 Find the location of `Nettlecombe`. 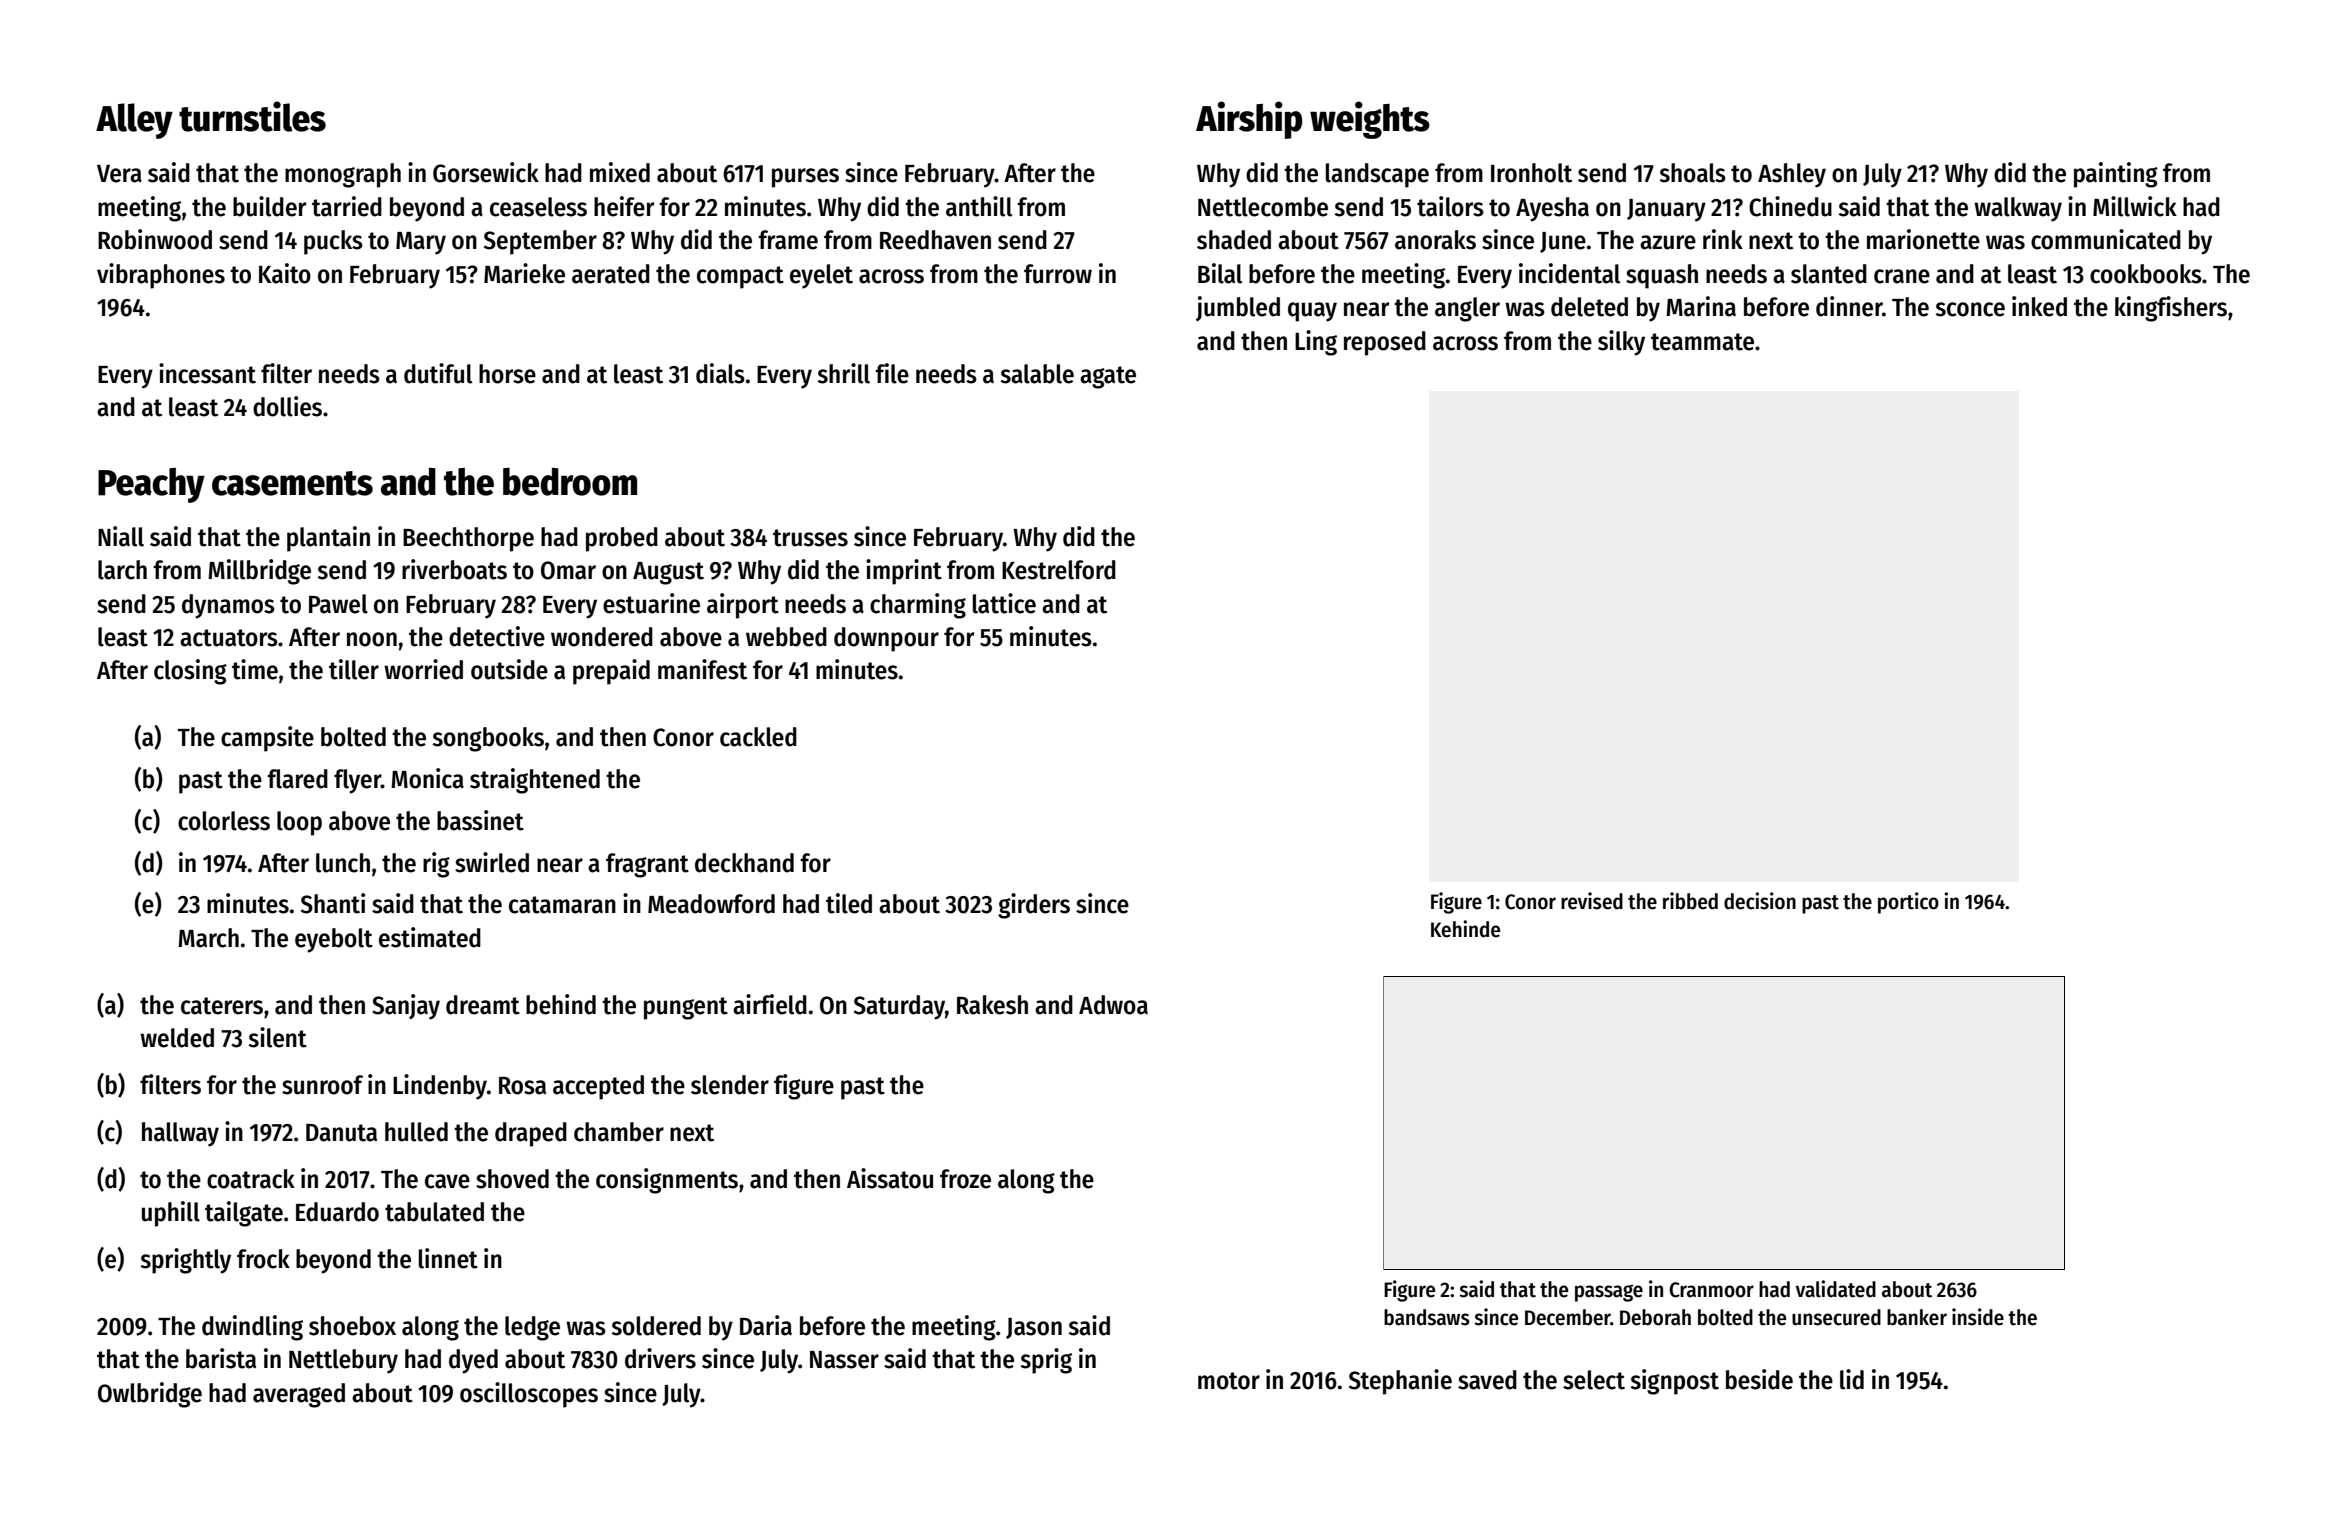

Nettlecombe is located at coordinates (1263, 207).
